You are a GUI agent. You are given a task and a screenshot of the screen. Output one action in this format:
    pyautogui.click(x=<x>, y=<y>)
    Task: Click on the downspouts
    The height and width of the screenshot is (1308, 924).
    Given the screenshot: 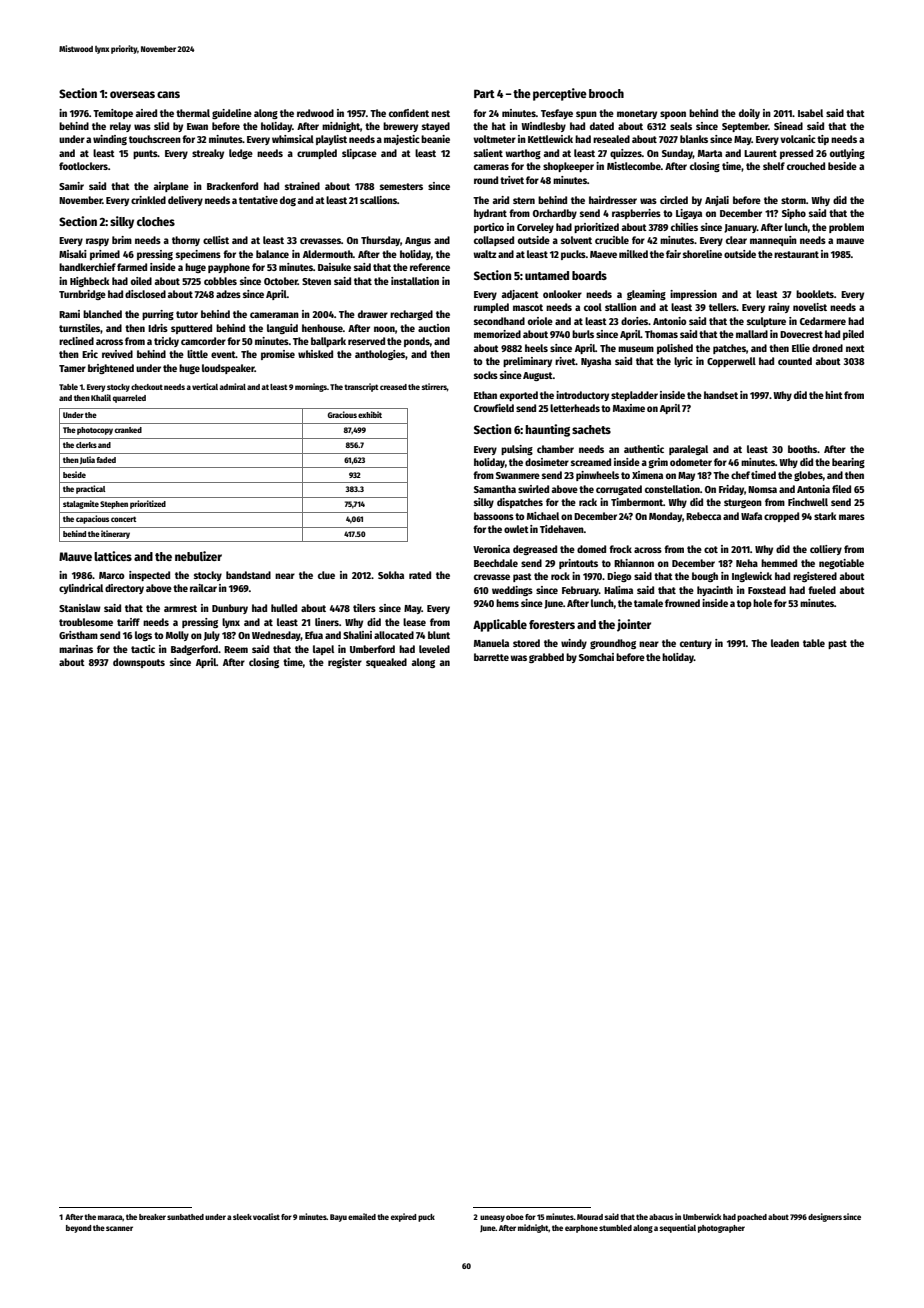 What is the action you would take?
    pyautogui.click(x=139, y=663)
